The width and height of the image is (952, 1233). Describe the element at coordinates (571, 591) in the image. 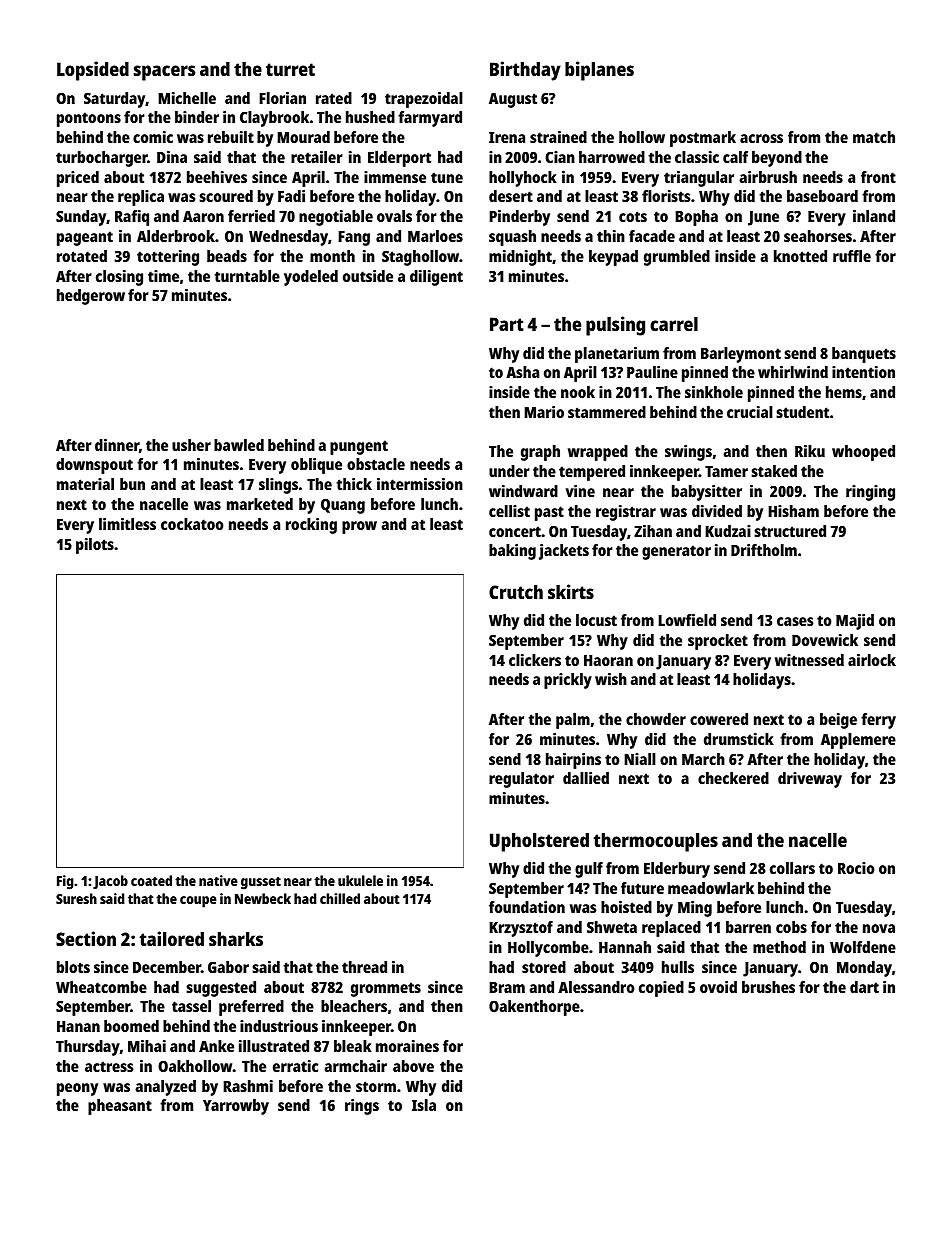

I see `skirts` at that location.
